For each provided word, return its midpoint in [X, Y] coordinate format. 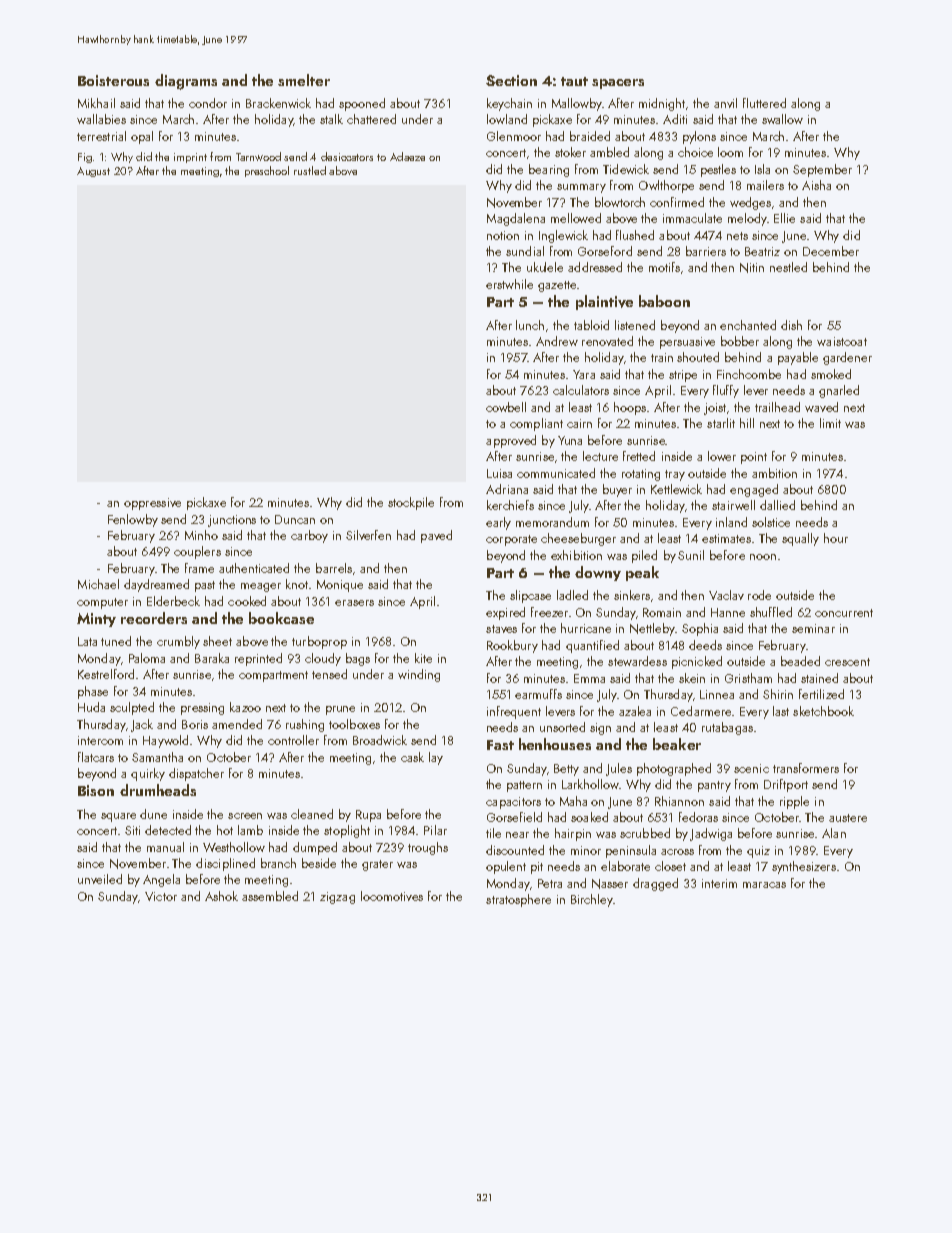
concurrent [844, 613]
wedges [750, 203]
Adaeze [407, 156]
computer [102, 603]
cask [412, 757]
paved [436, 536]
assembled [270, 896]
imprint [190, 158]
